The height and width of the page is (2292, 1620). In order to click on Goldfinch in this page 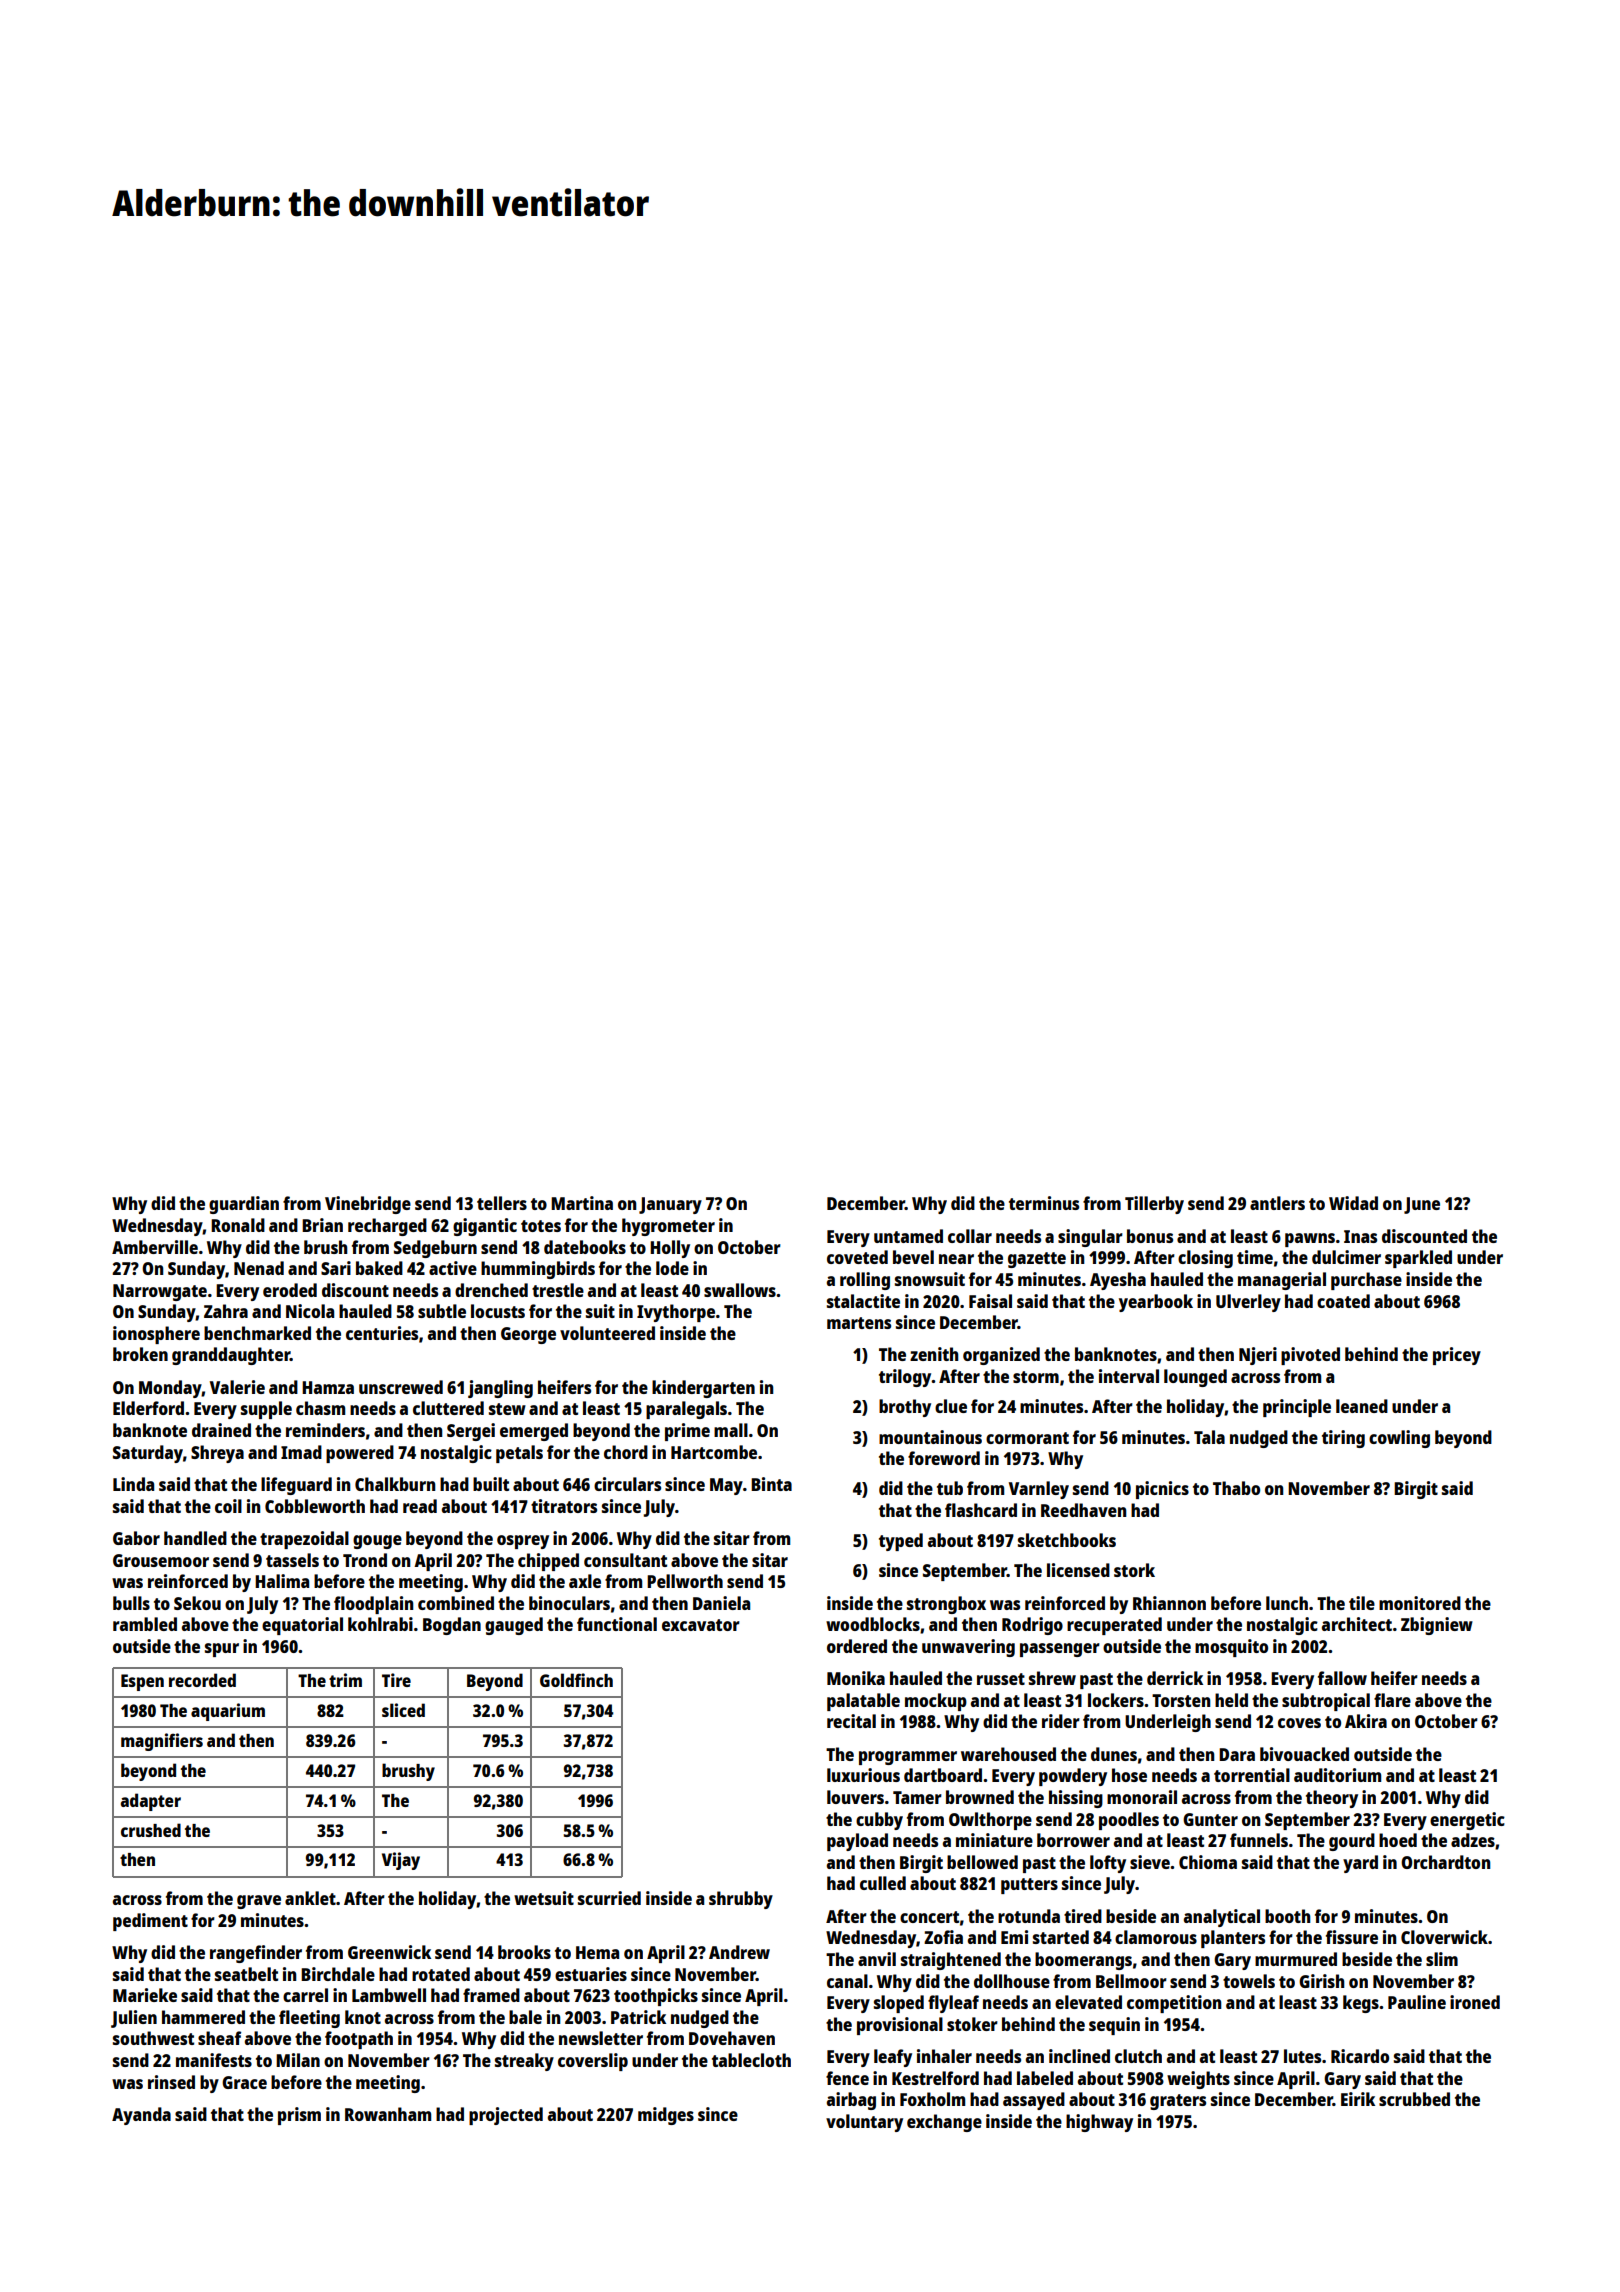, I will do `click(576, 1680)`.
